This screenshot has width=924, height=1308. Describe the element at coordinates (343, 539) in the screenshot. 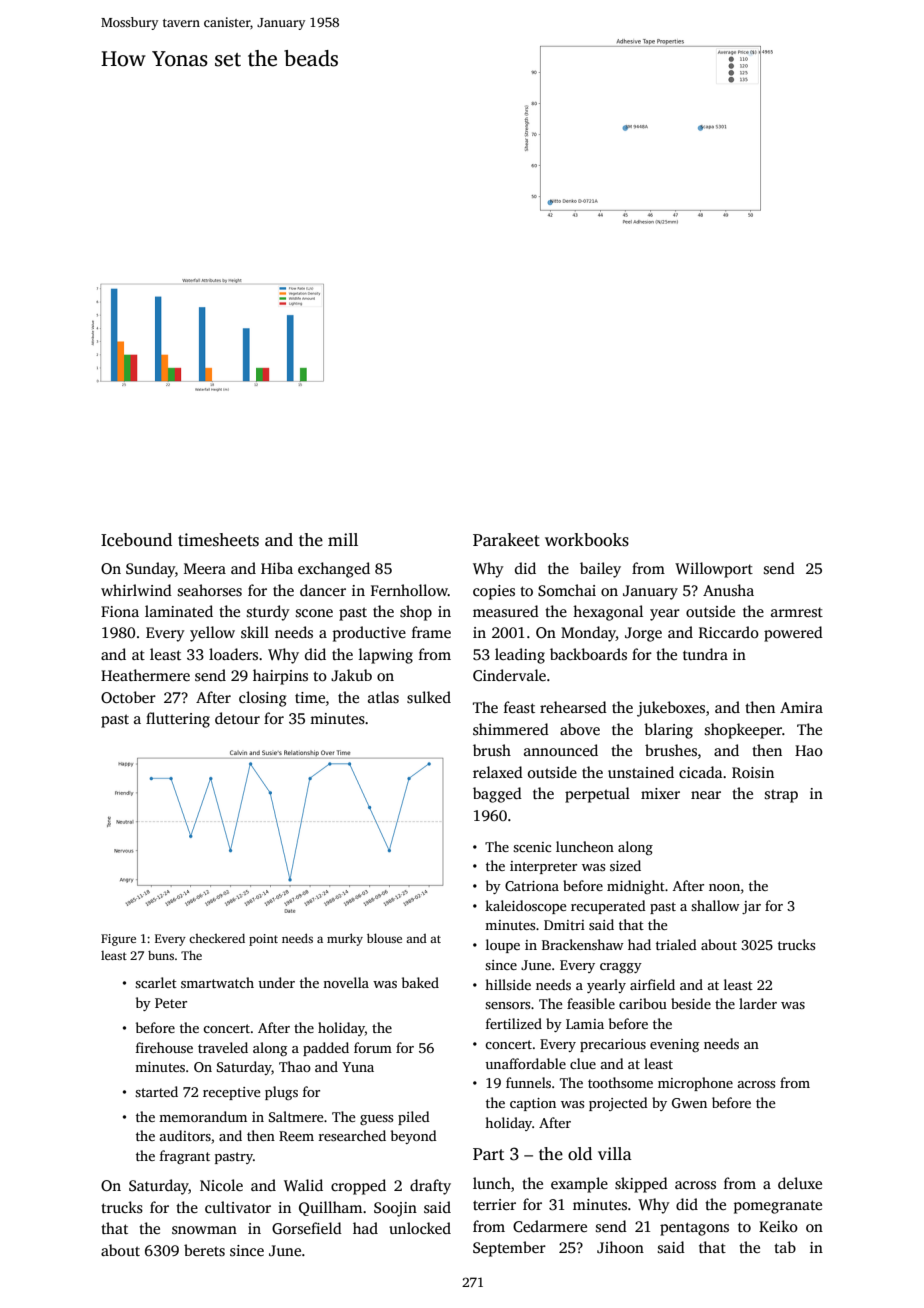

I see `mill` at that location.
